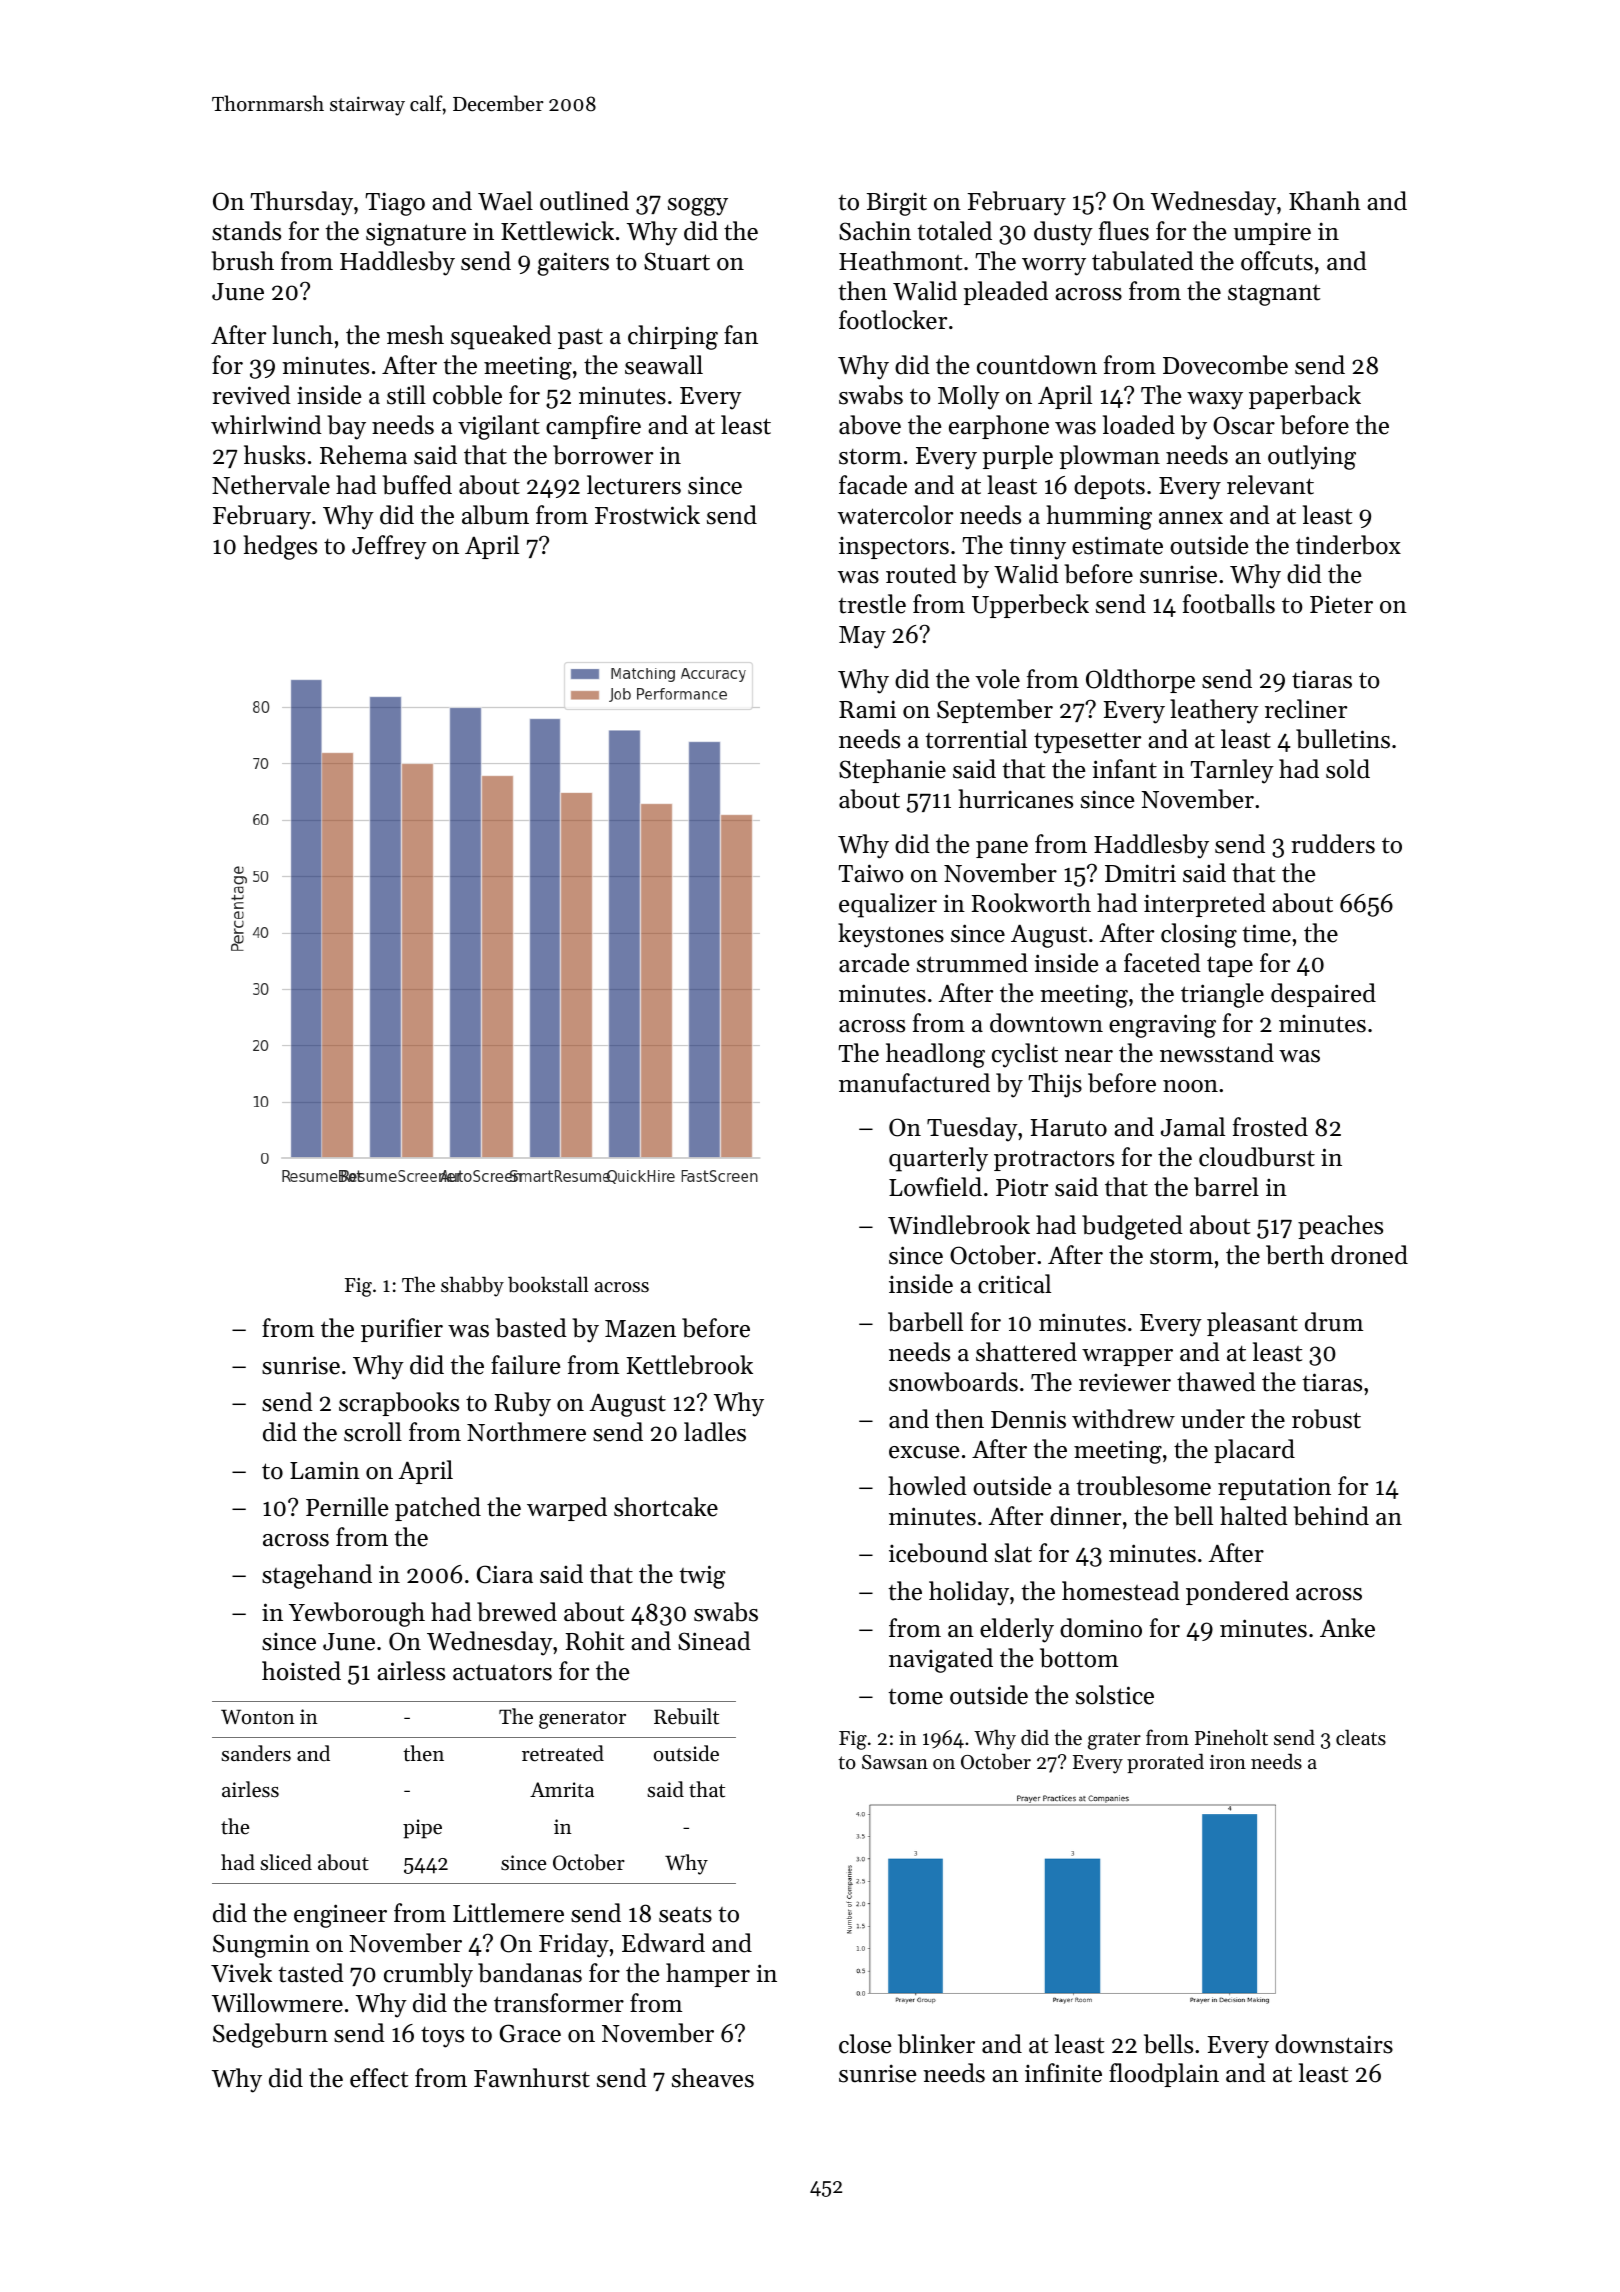 This screenshot has width=1620, height=2292. What do you see at coordinates (1046, 1023) in the screenshot?
I see `downtown` at bounding box center [1046, 1023].
